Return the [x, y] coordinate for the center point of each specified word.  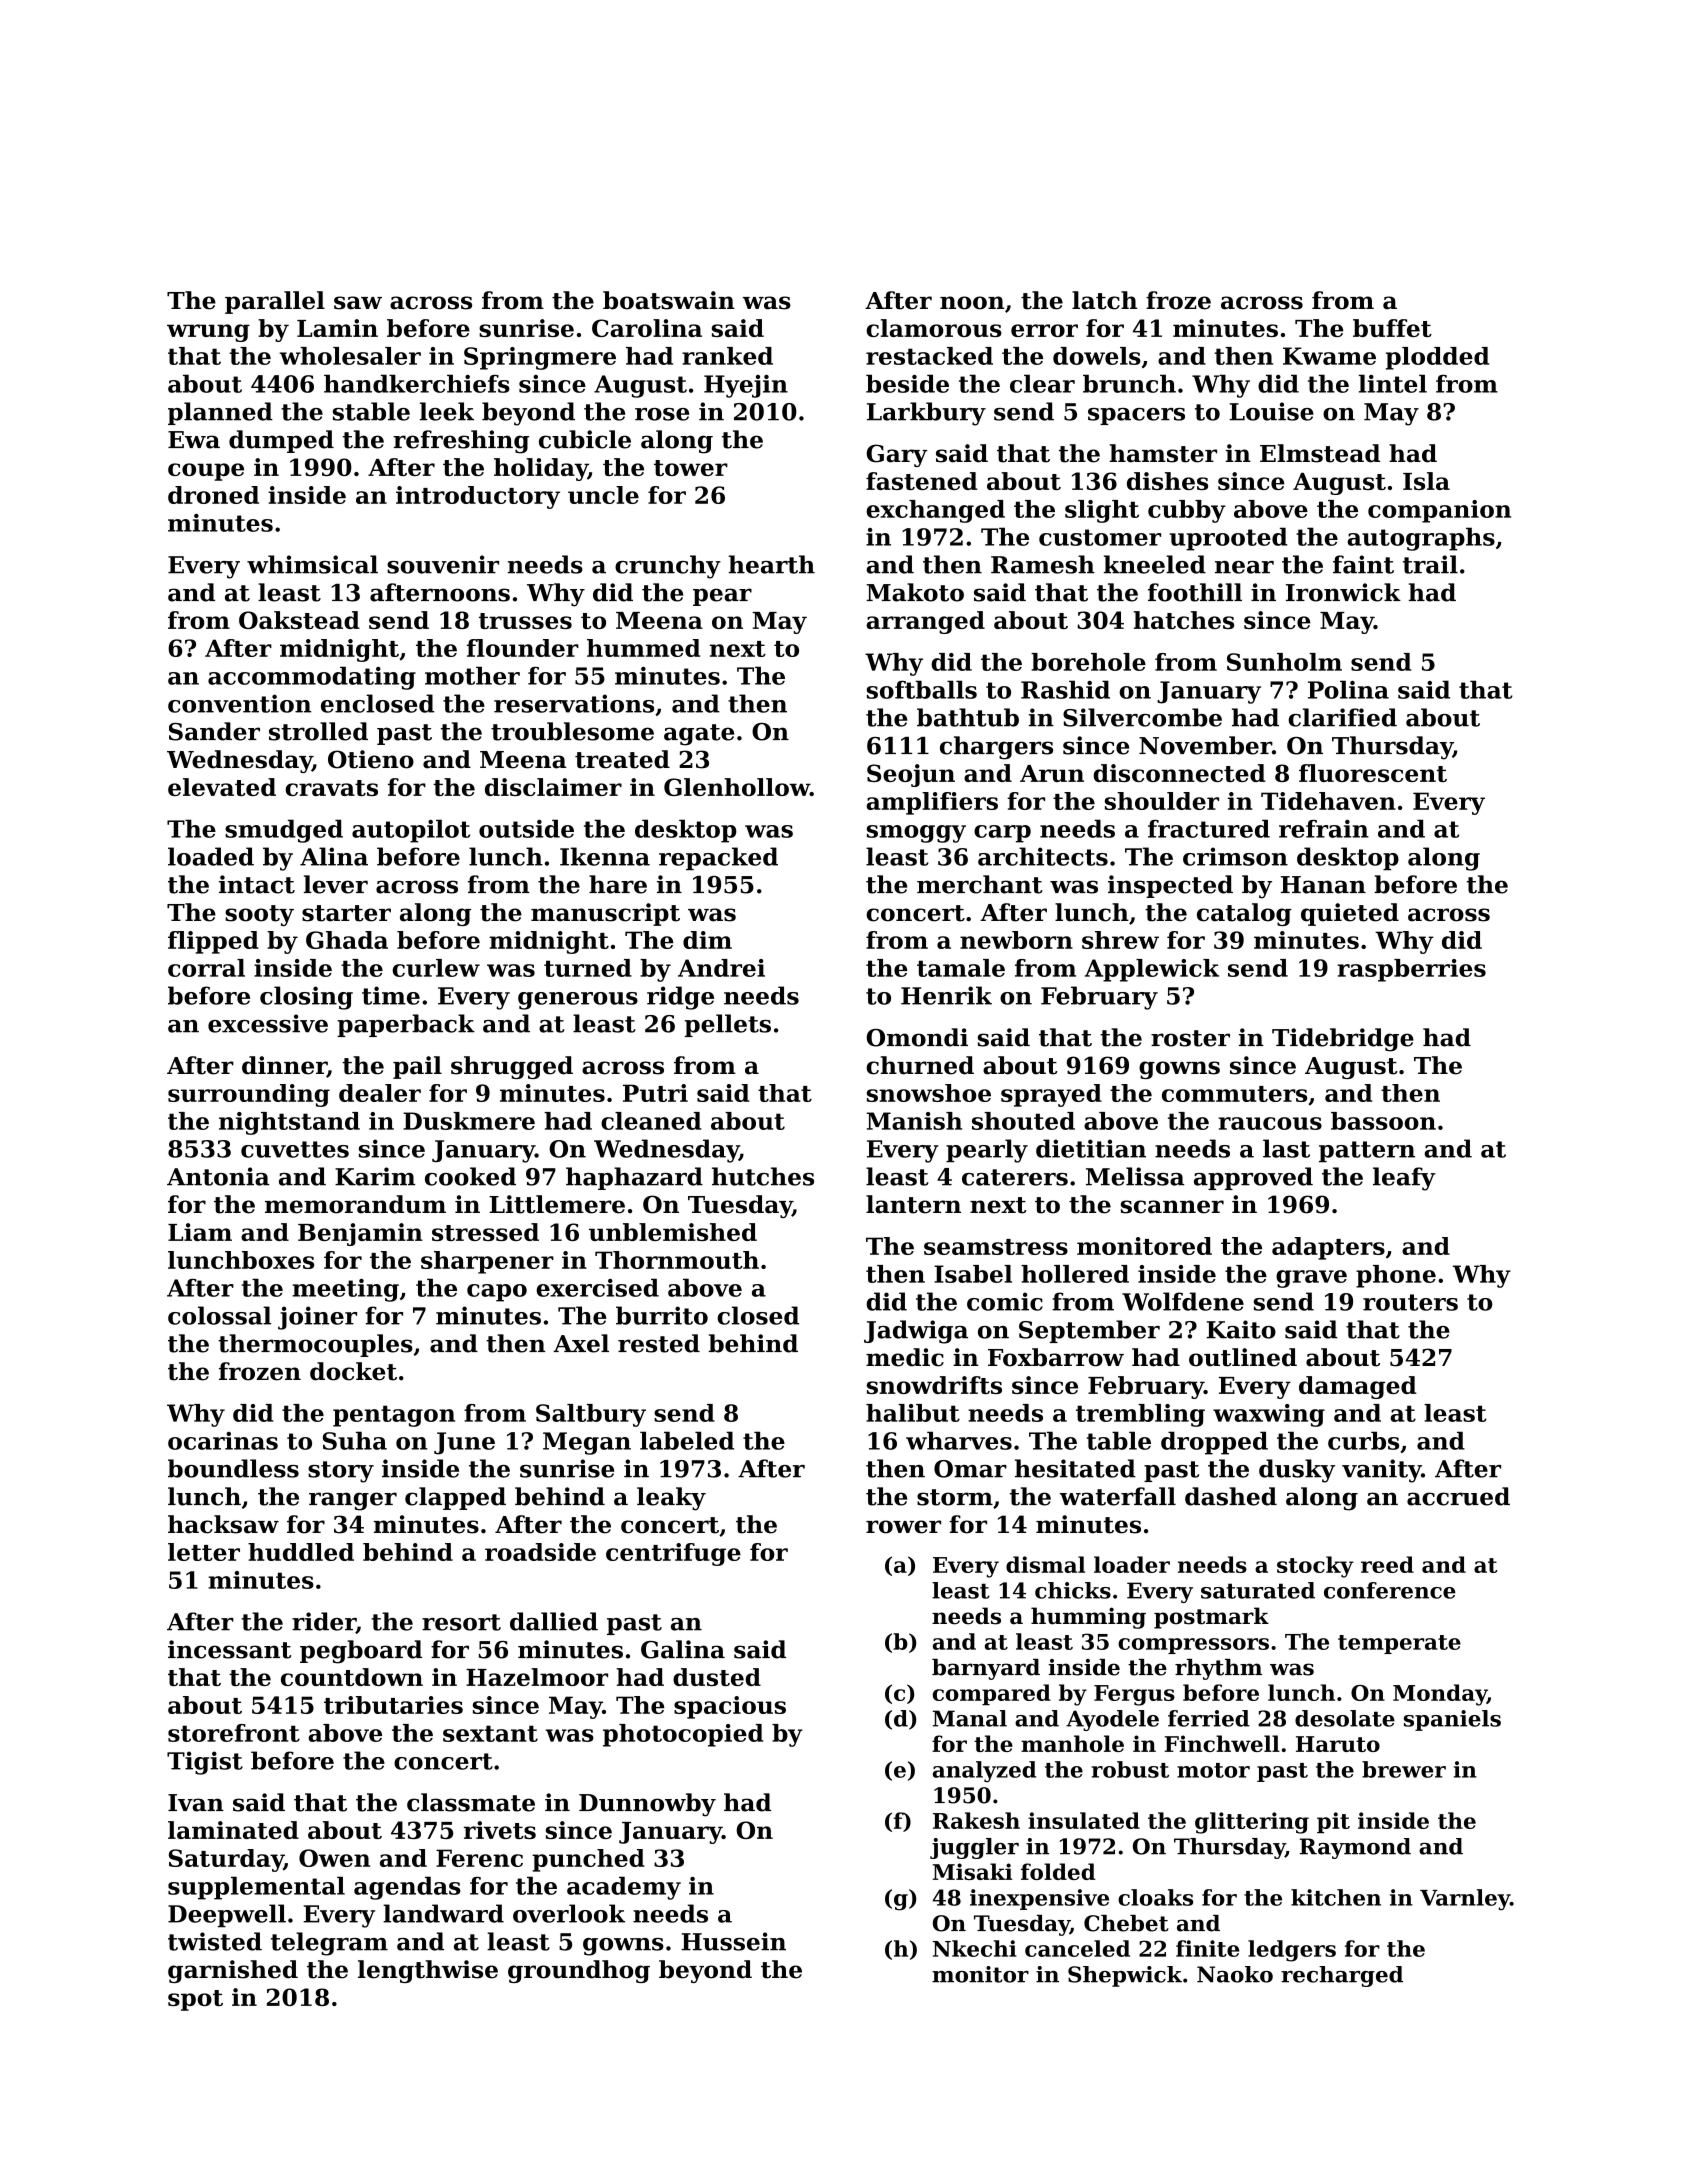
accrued [1458, 1496]
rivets [500, 1830]
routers [1410, 1302]
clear [1042, 383]
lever [336, 884]
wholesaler [350, 356]
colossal [219, 1315]
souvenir [443, 564]
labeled [687, 1440]
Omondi [917, 1037]
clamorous [934, 328]
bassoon [1383, 1121]
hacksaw [223, 1524]
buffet [1392, 328]
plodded [1437, 358]
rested [659, 1343]
